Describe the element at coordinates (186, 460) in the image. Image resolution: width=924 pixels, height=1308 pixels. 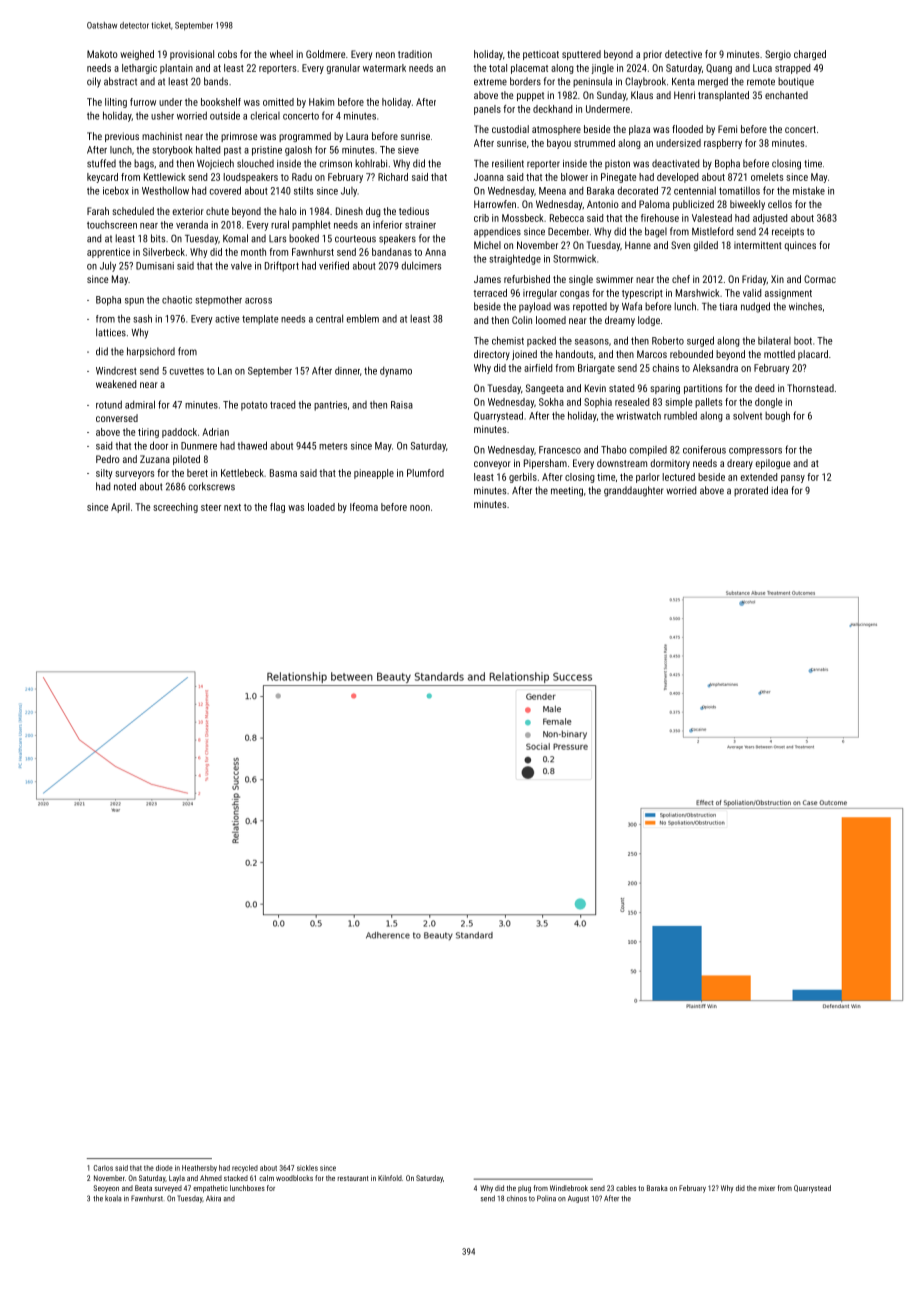
I see `piloted` at that location.
